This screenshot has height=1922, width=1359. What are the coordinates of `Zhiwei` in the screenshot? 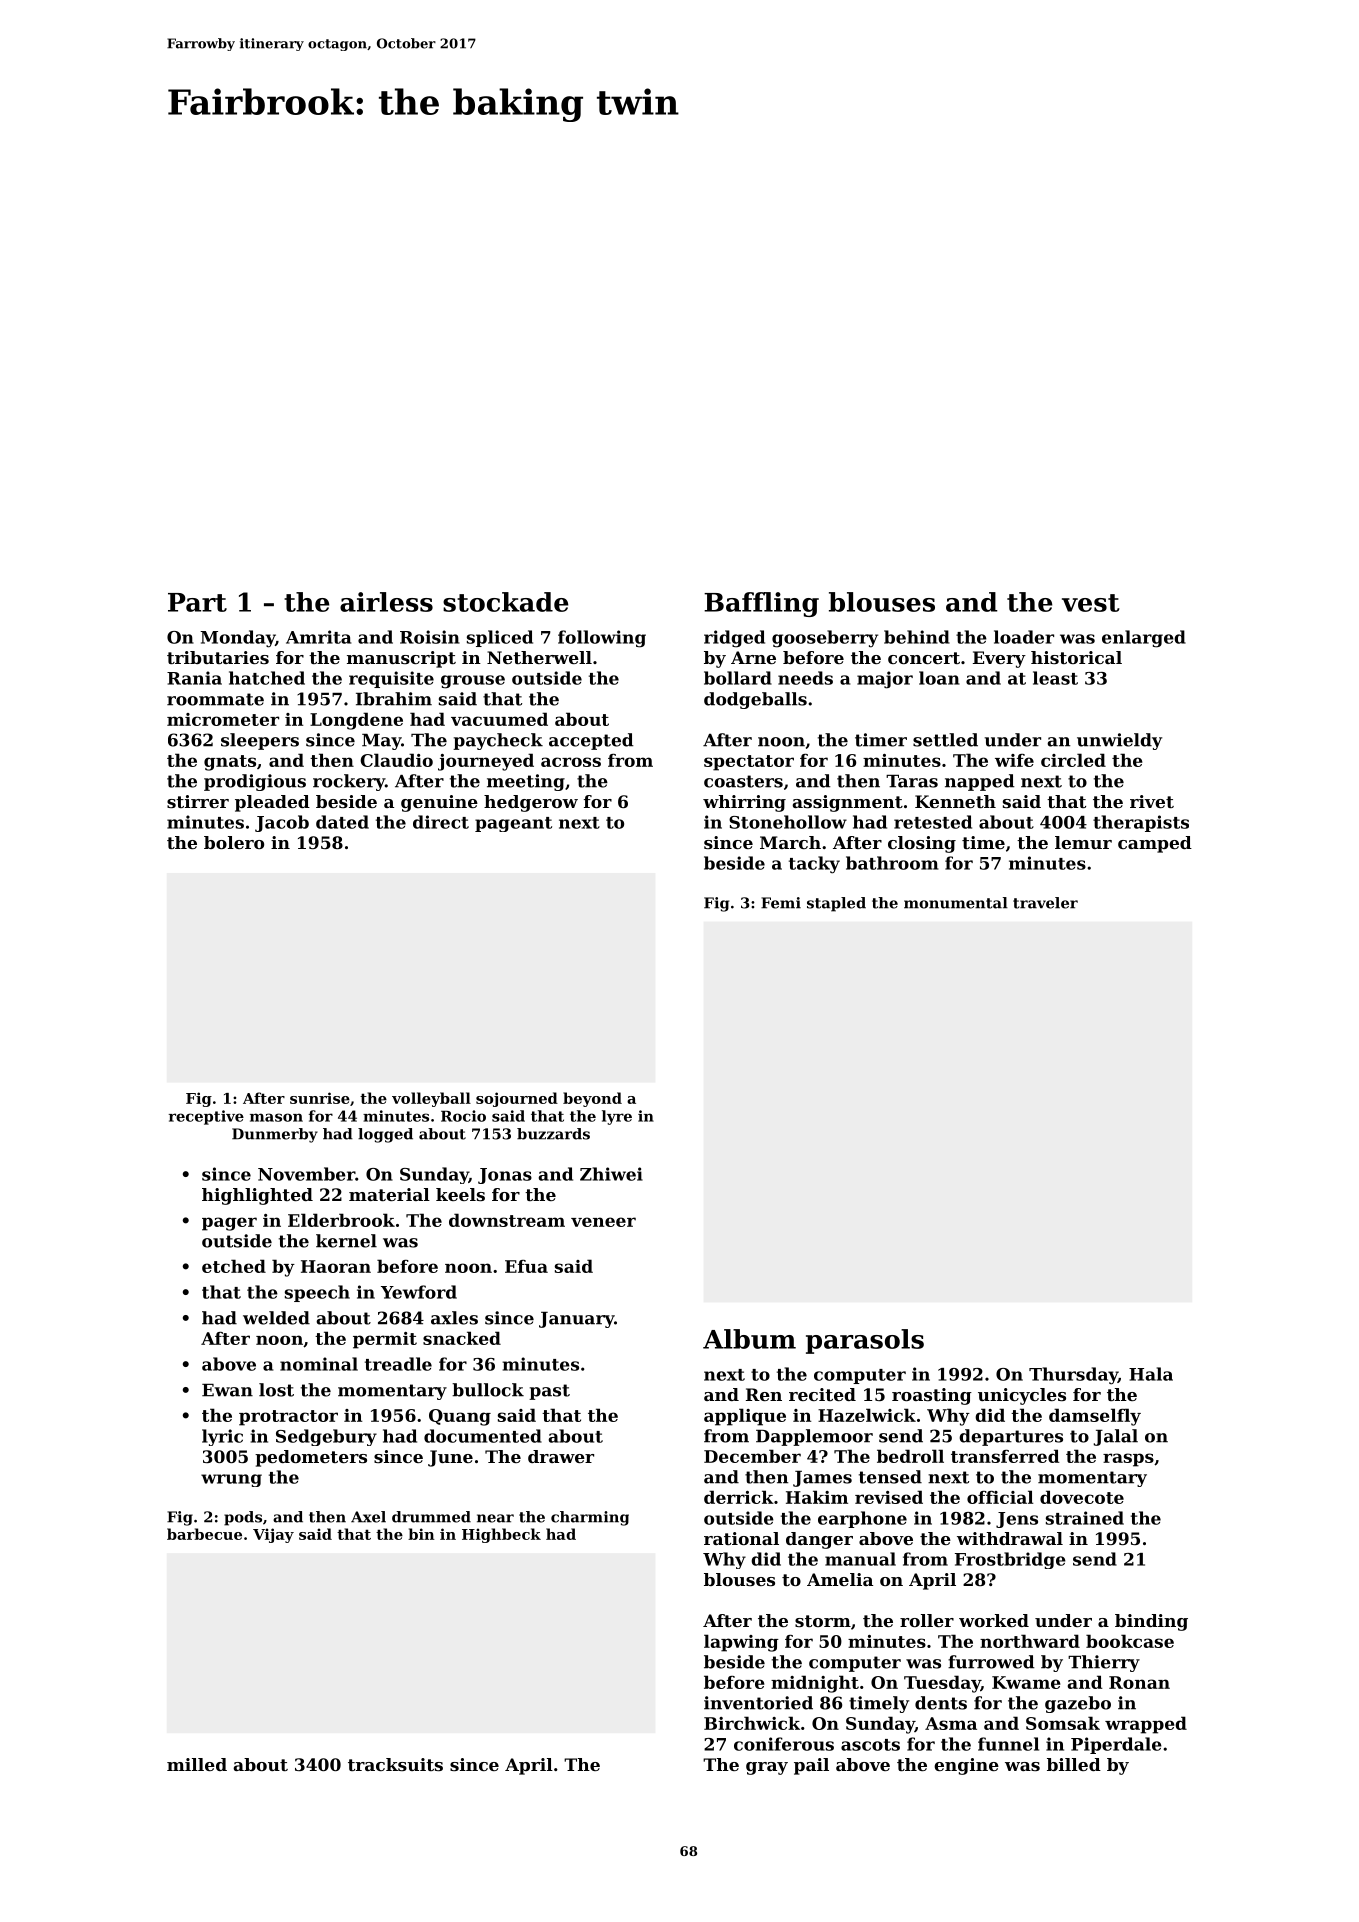 It's located at (611, 1174).
